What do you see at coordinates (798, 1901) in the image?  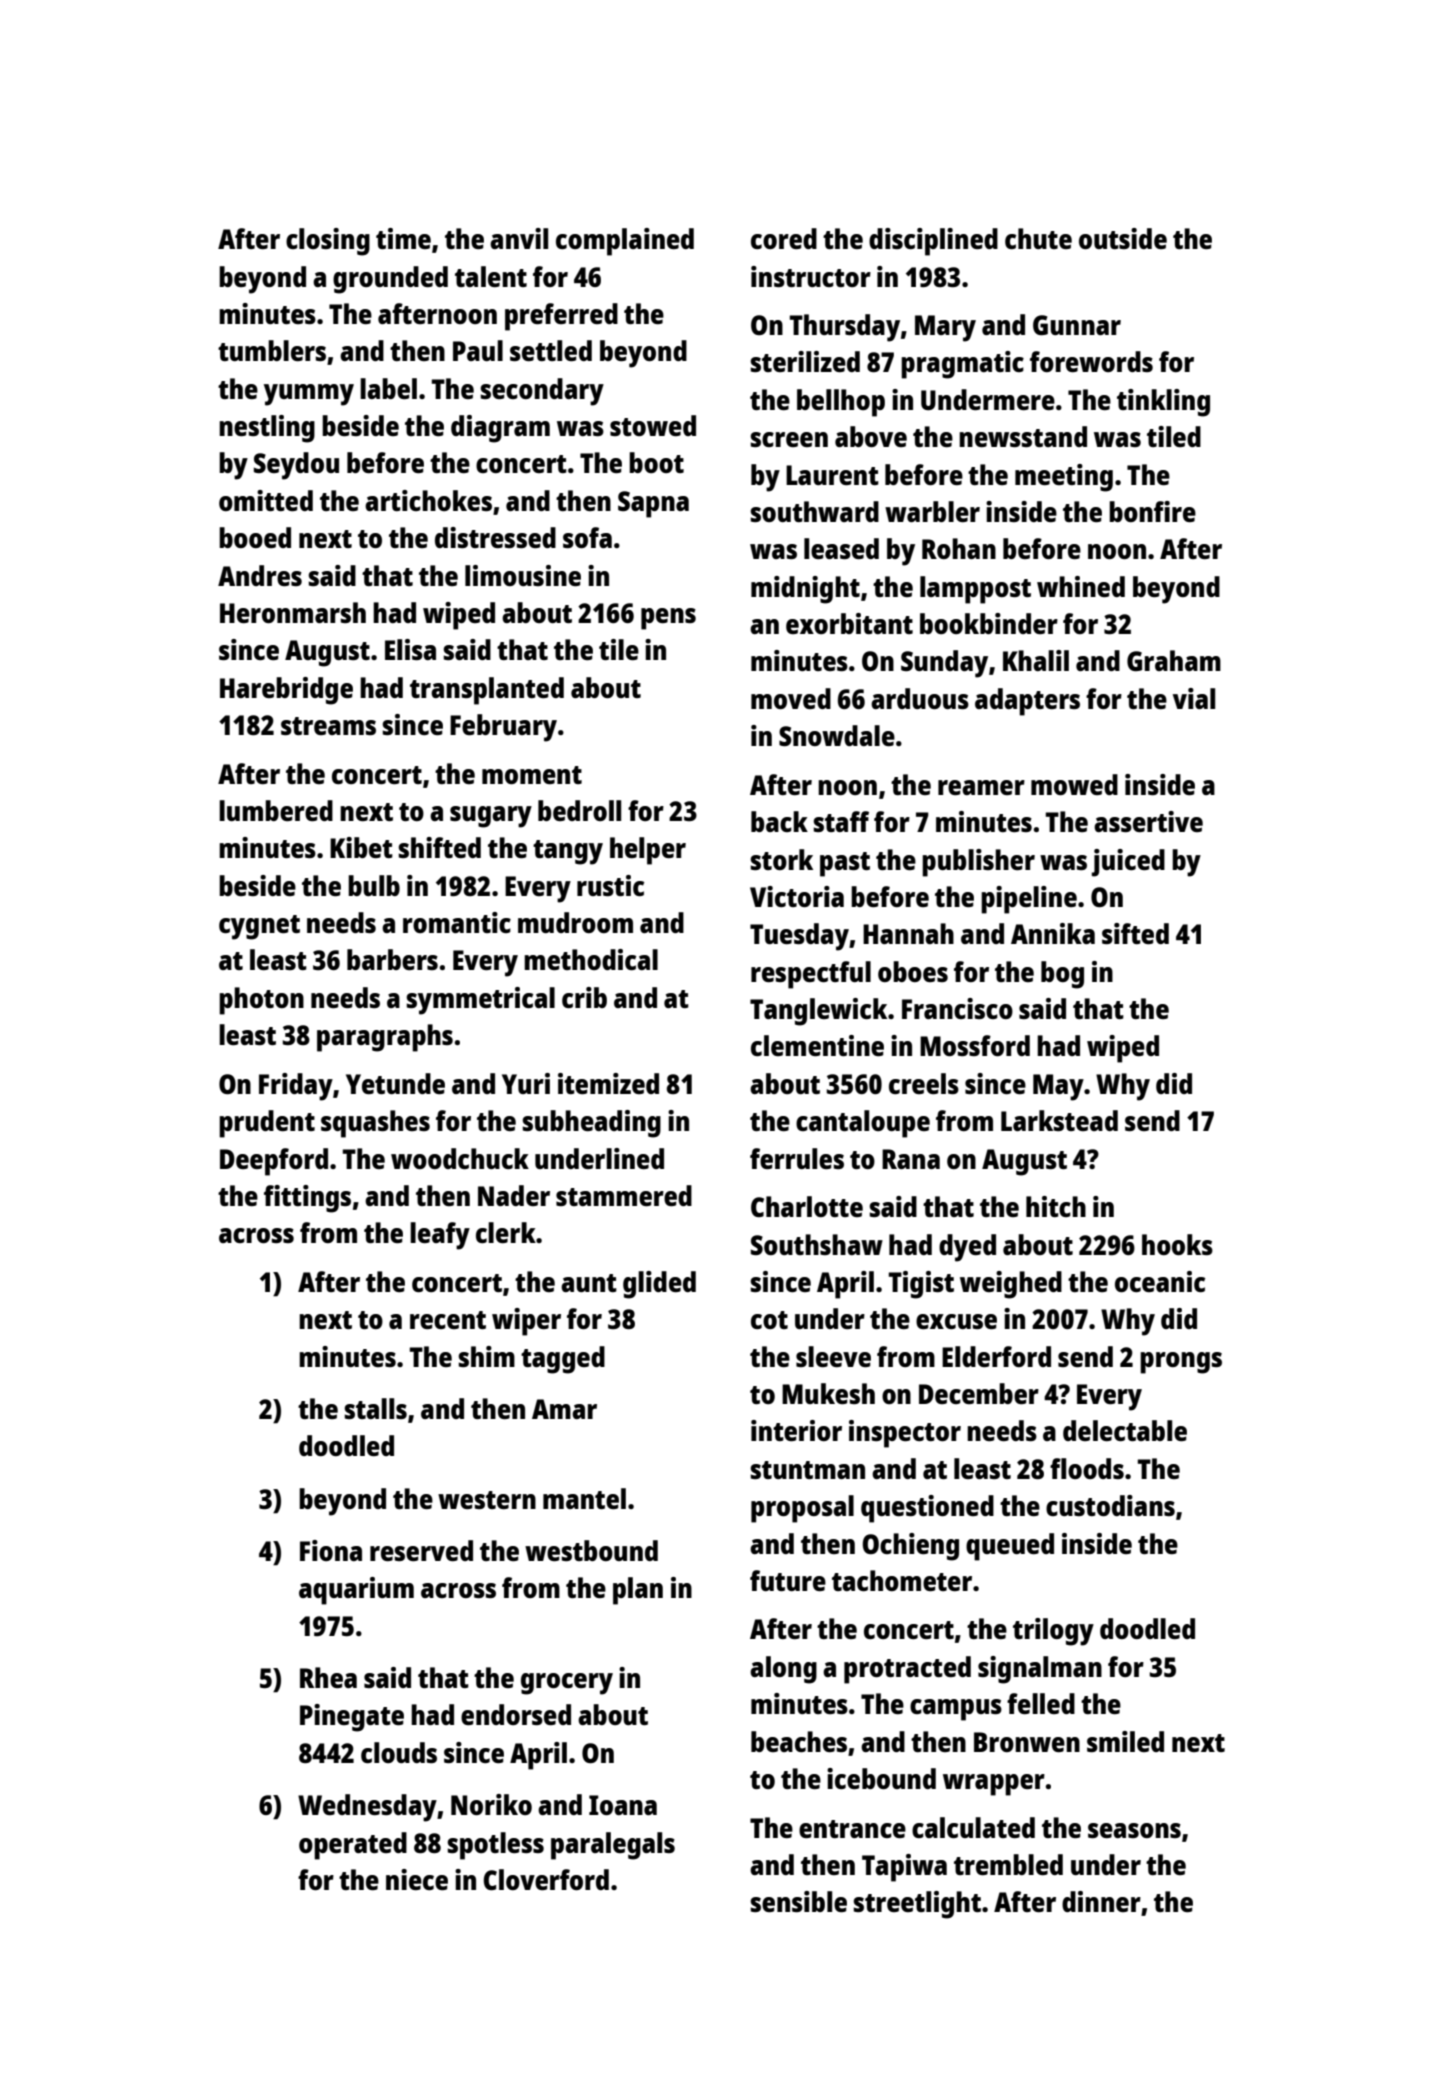 I see `sensible` at bounding box center [798, 1901].
